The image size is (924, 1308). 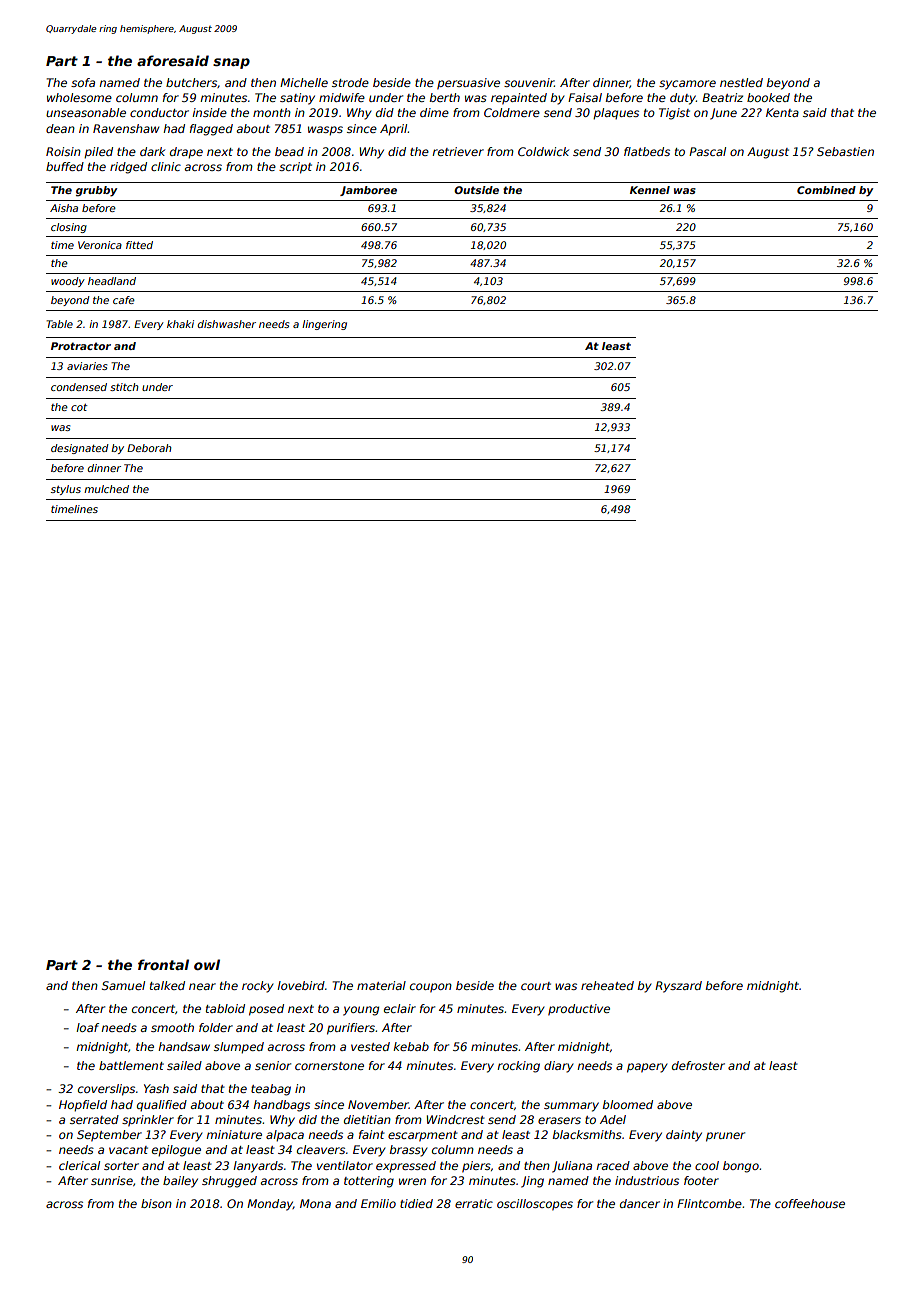 I want to click on material, so click(x=381, y=985).
